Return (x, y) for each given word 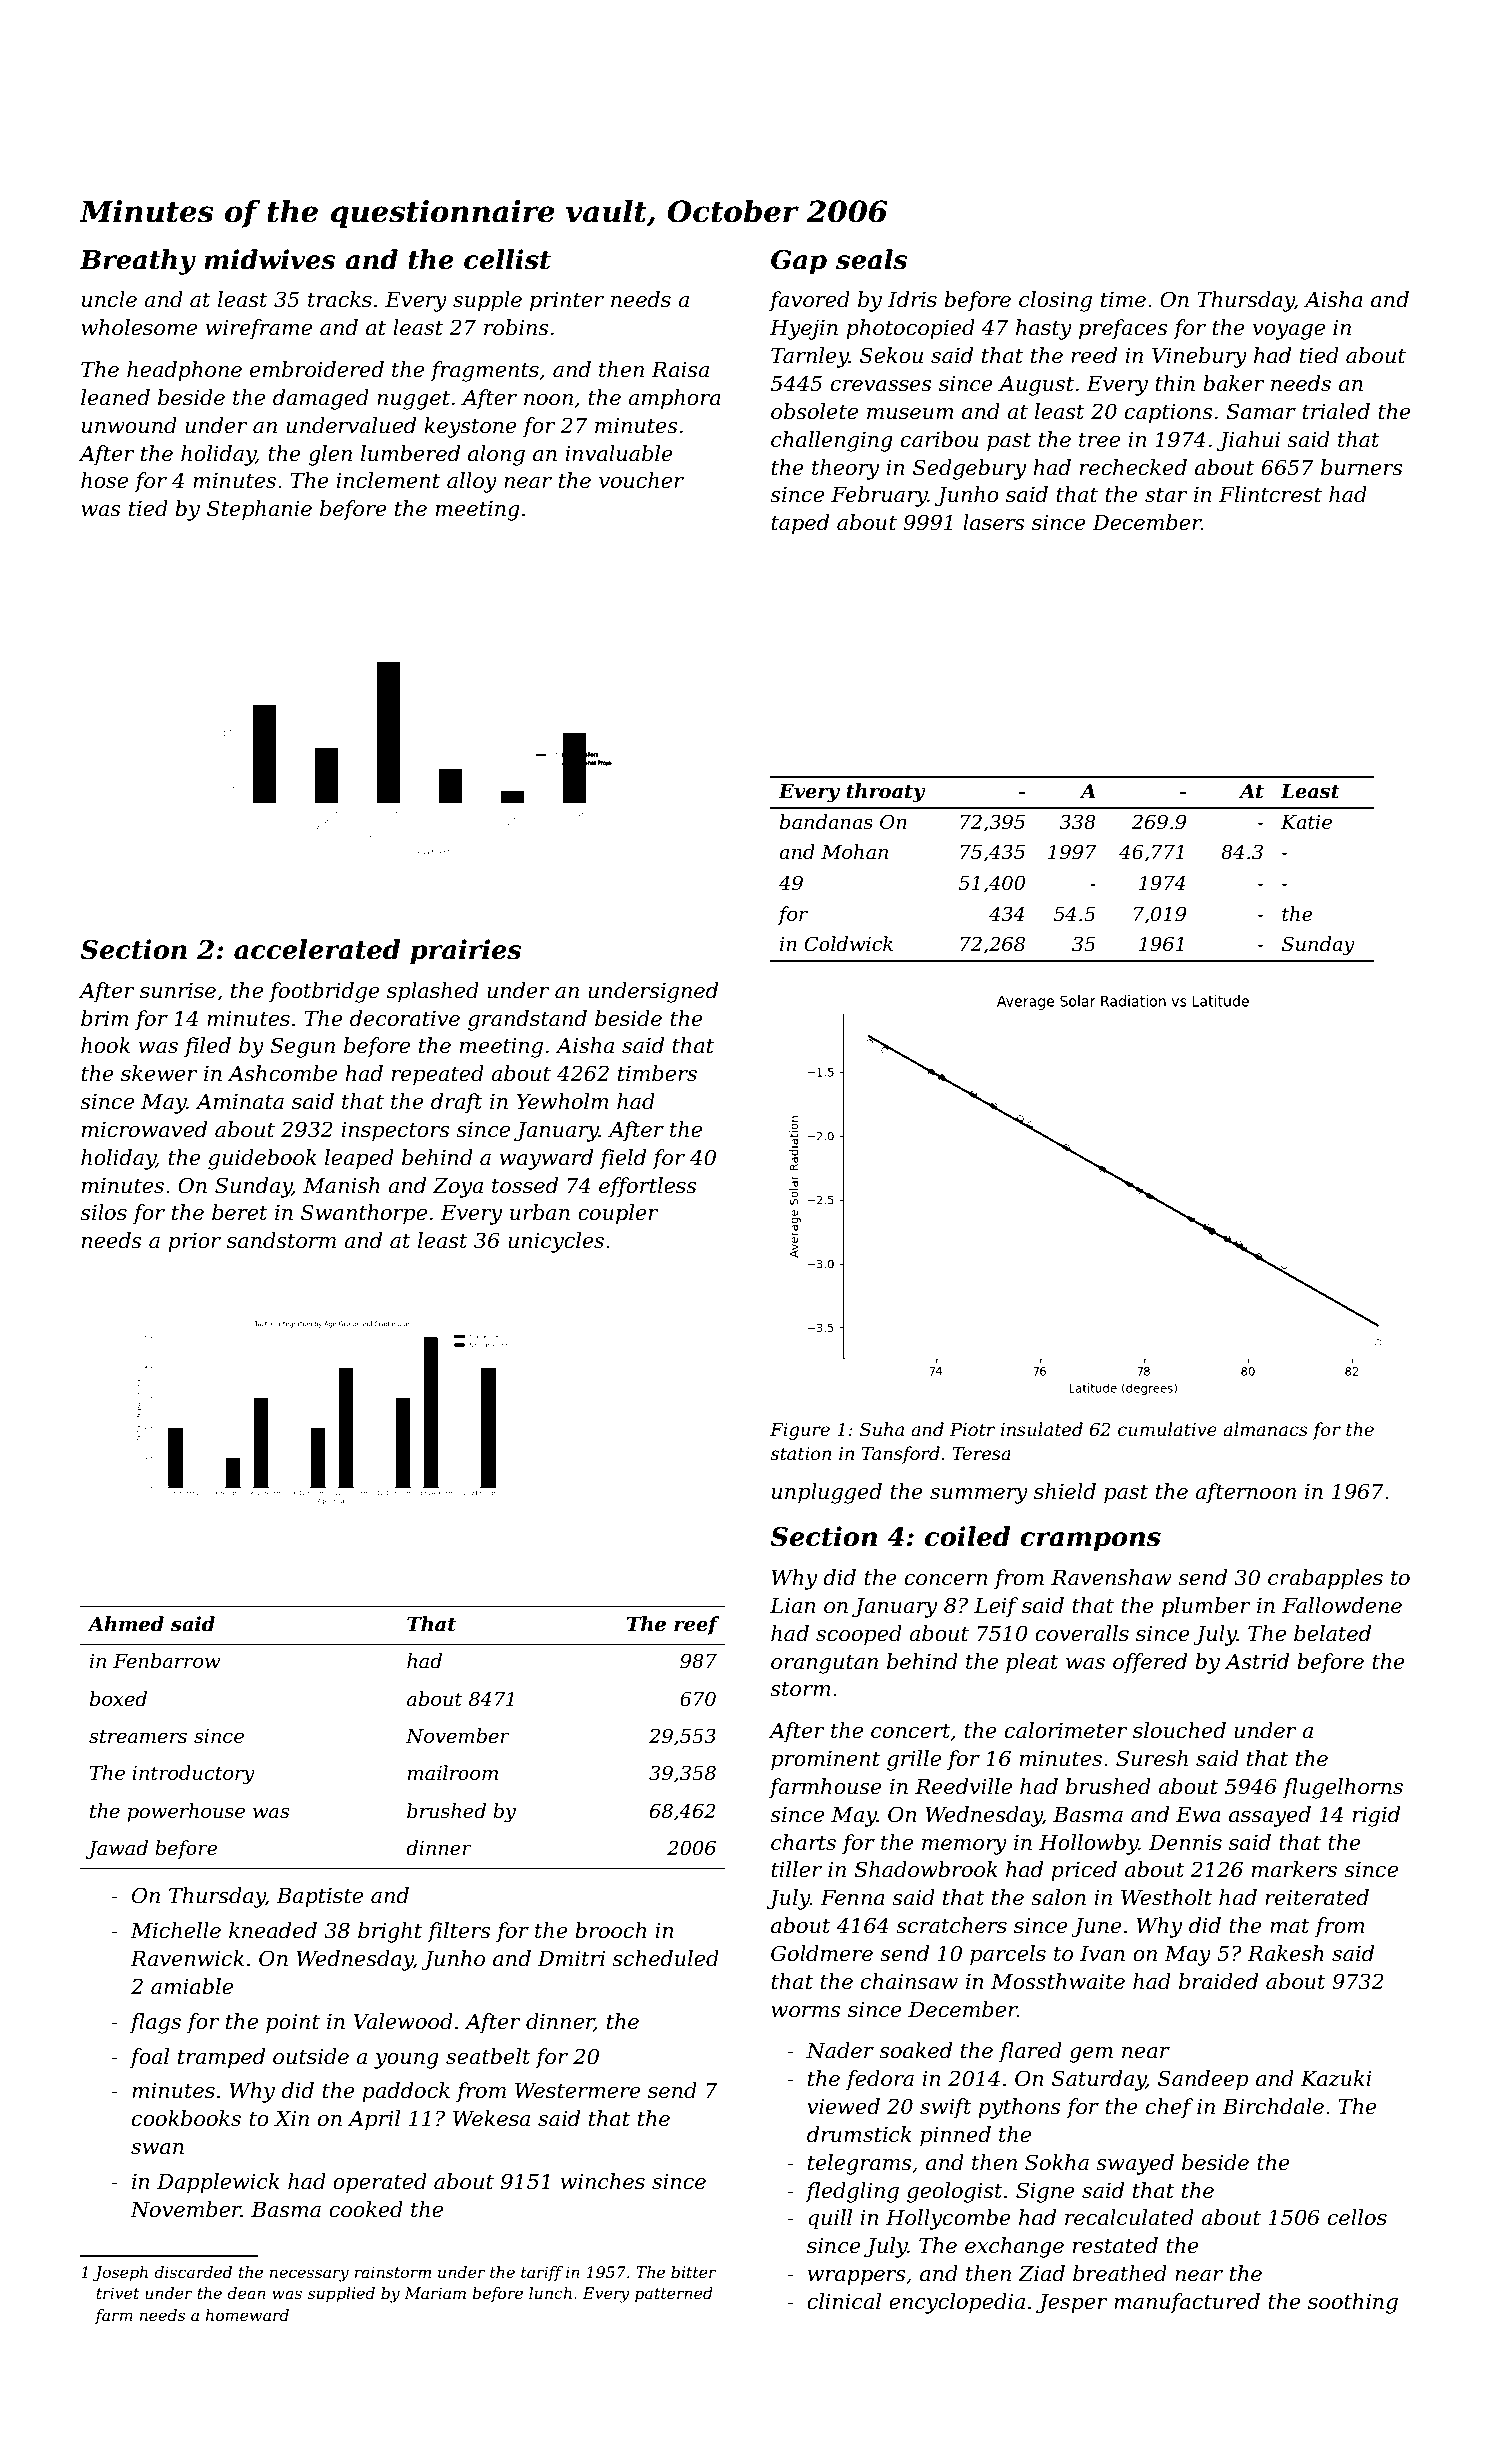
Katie (1306, 822)
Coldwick (849, 944)
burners (1362, 467)
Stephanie (259, 510)
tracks (340, 299)
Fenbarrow (166, 1661)
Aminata (239, 1102)
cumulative (1167, 1429)
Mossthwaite (1058, 1981)
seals (872, 259)
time (1123, 300)
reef (697, 1625)
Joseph (120, 2274)
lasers (994, 522)
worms (806, 2012)
